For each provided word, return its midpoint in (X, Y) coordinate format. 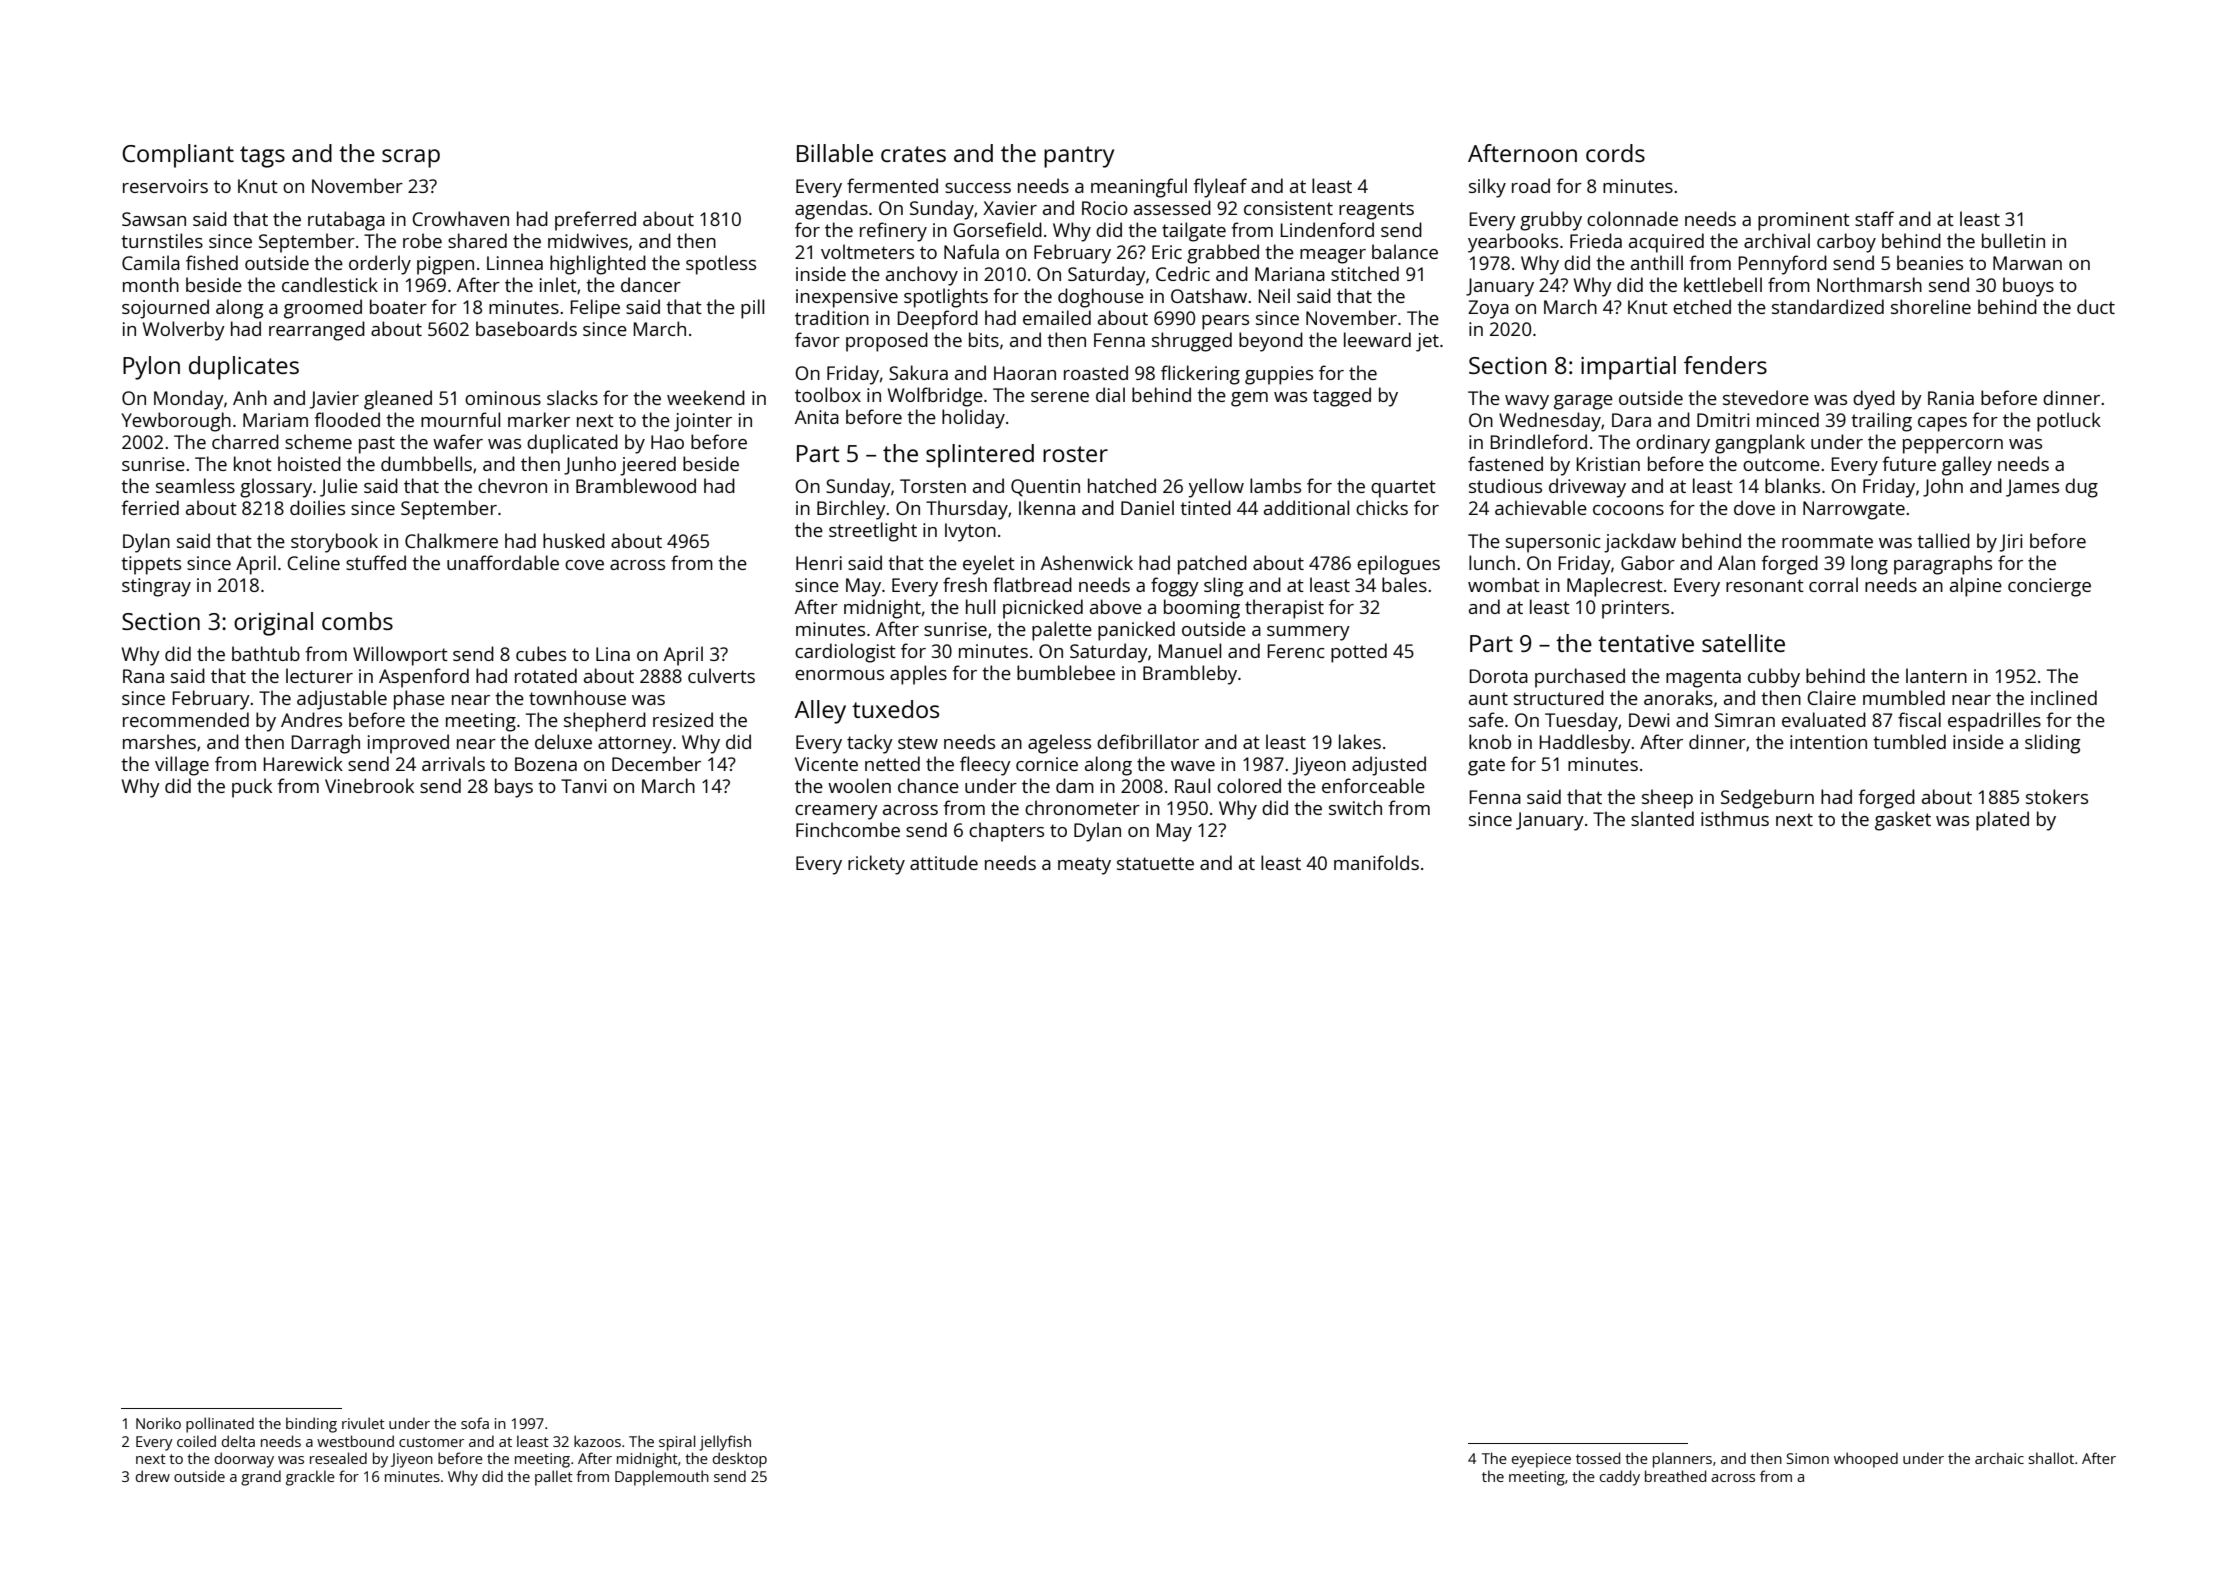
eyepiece (1541, 1460)
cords (1615, 153)
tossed (1598, 1458)
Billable (835, 153)
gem (1249, 399)
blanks (1792, 485)
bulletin (2013, 240)
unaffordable (503, 562)
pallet (554, 1478)
